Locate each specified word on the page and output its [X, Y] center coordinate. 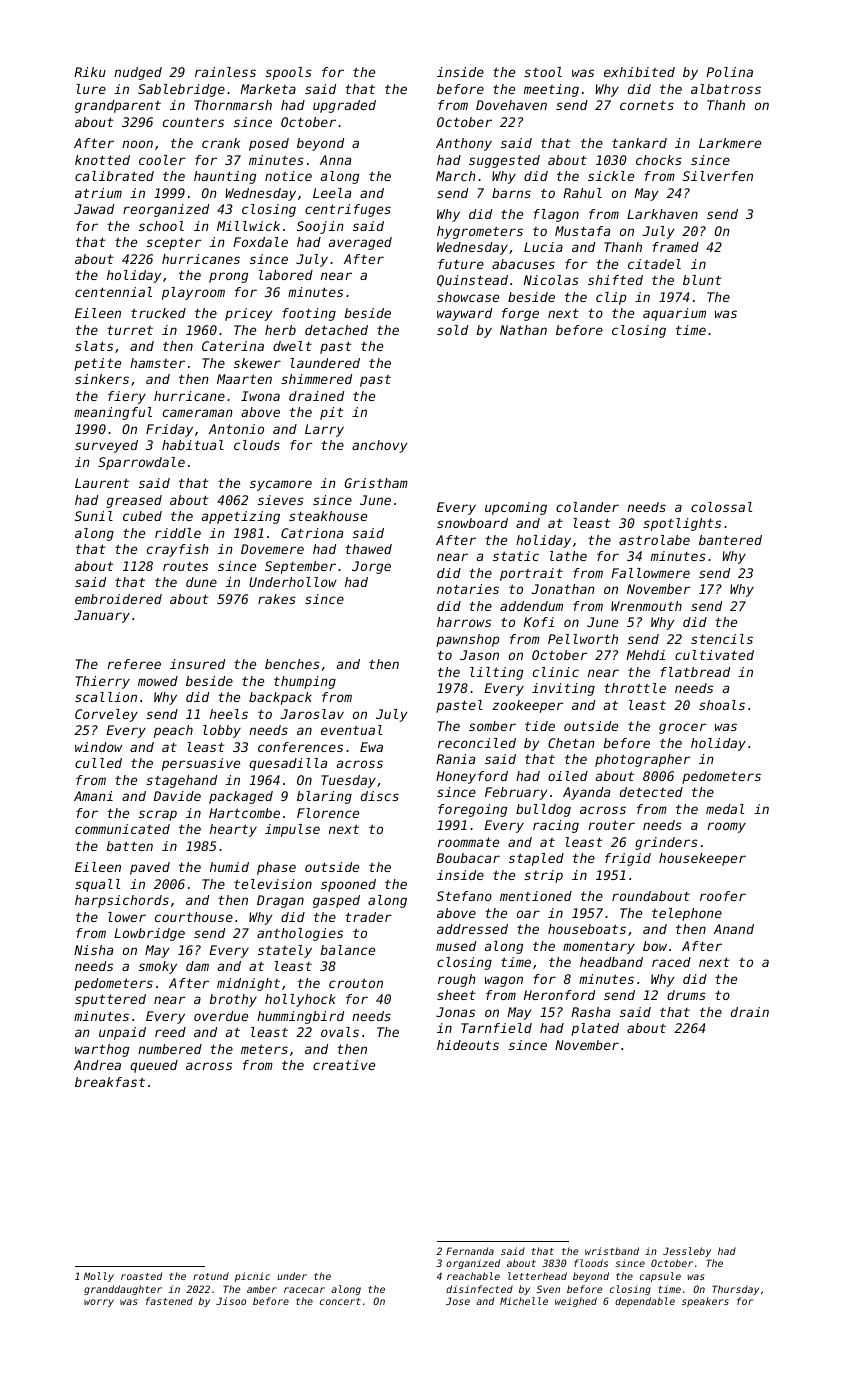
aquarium [674, 314]
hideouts [468, 1045]
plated [595, 1029]
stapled [536, 859]
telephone [687, 914]
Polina [729, 72]
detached [336, 330]
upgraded [344, 106]
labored [286, 275]
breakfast [110, 1082]
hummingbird [300, 1017]
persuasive [201, 764]
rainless [225, 72]
